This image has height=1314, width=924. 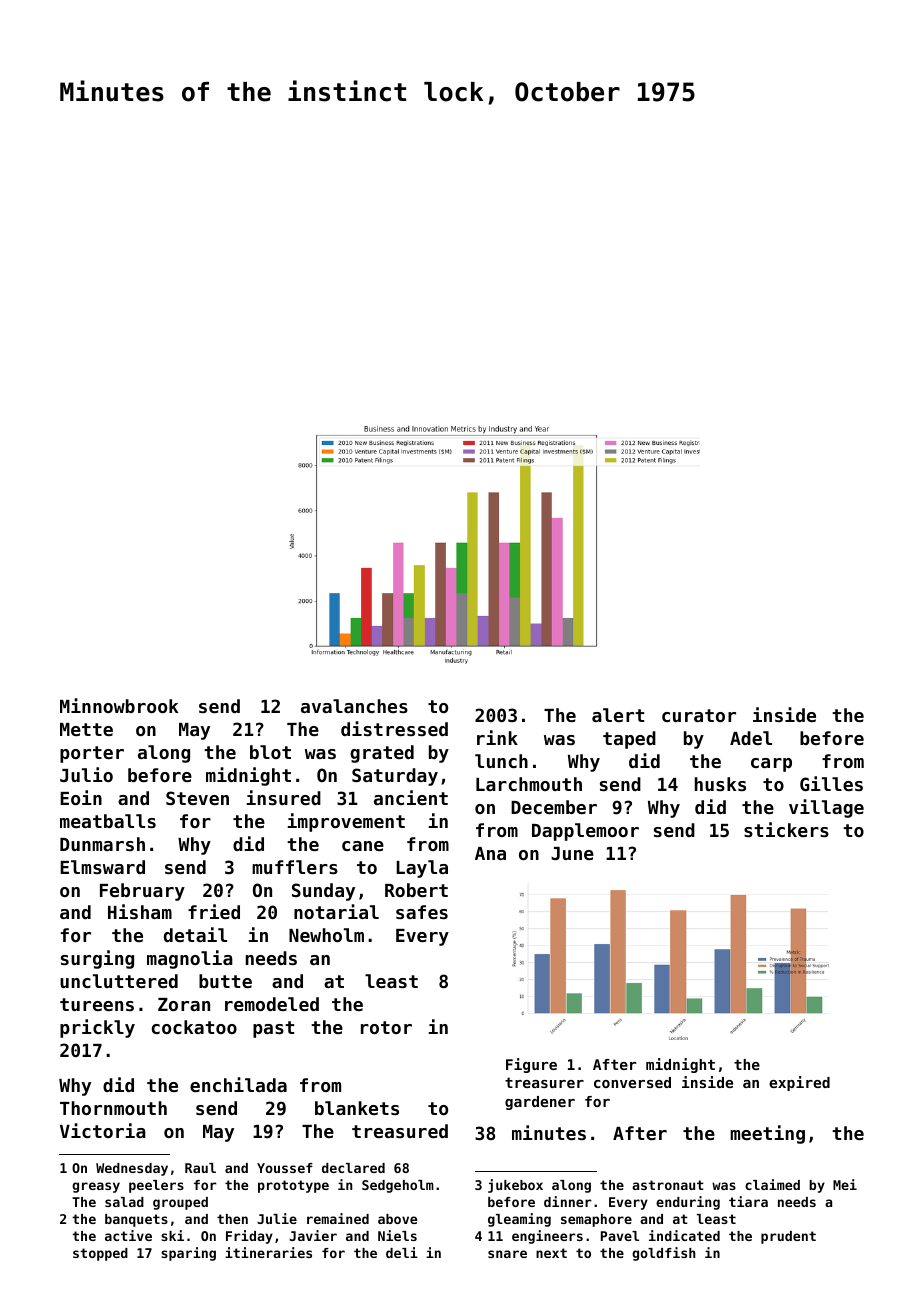 I want to click on past, so click(x=273, y=1029).
